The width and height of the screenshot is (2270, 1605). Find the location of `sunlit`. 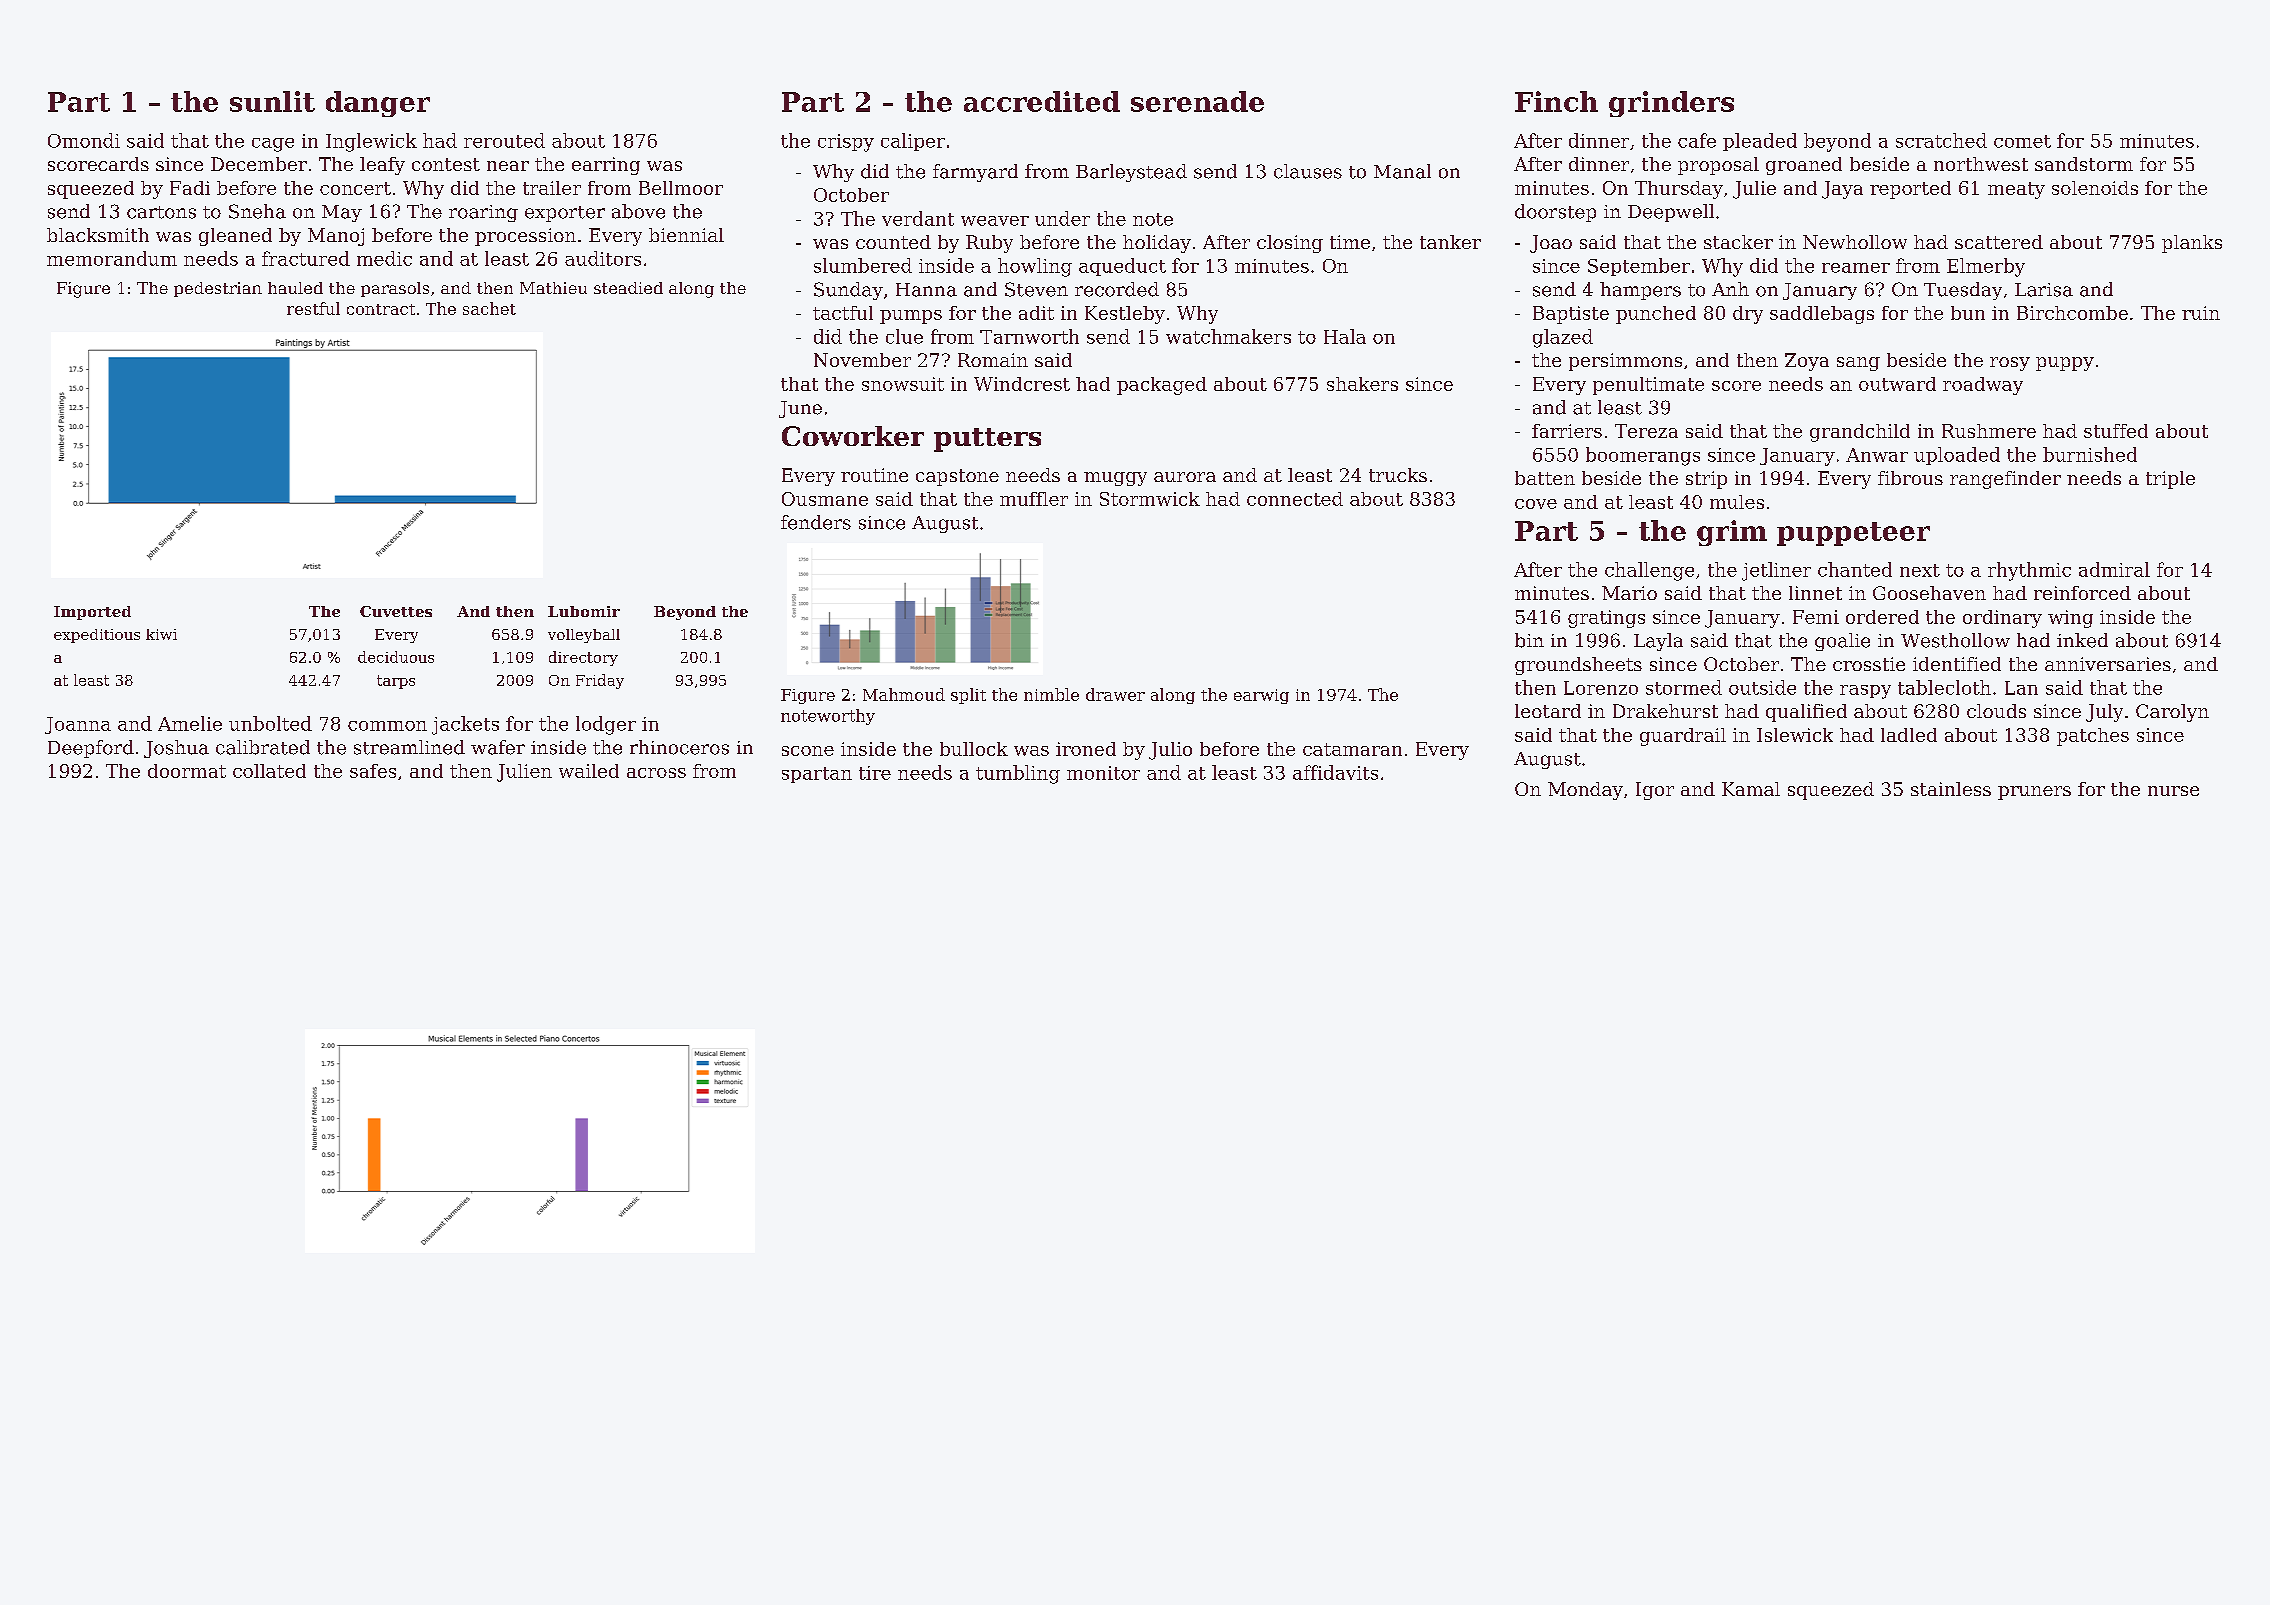

sunlit is located at coordinates (272, 101).
